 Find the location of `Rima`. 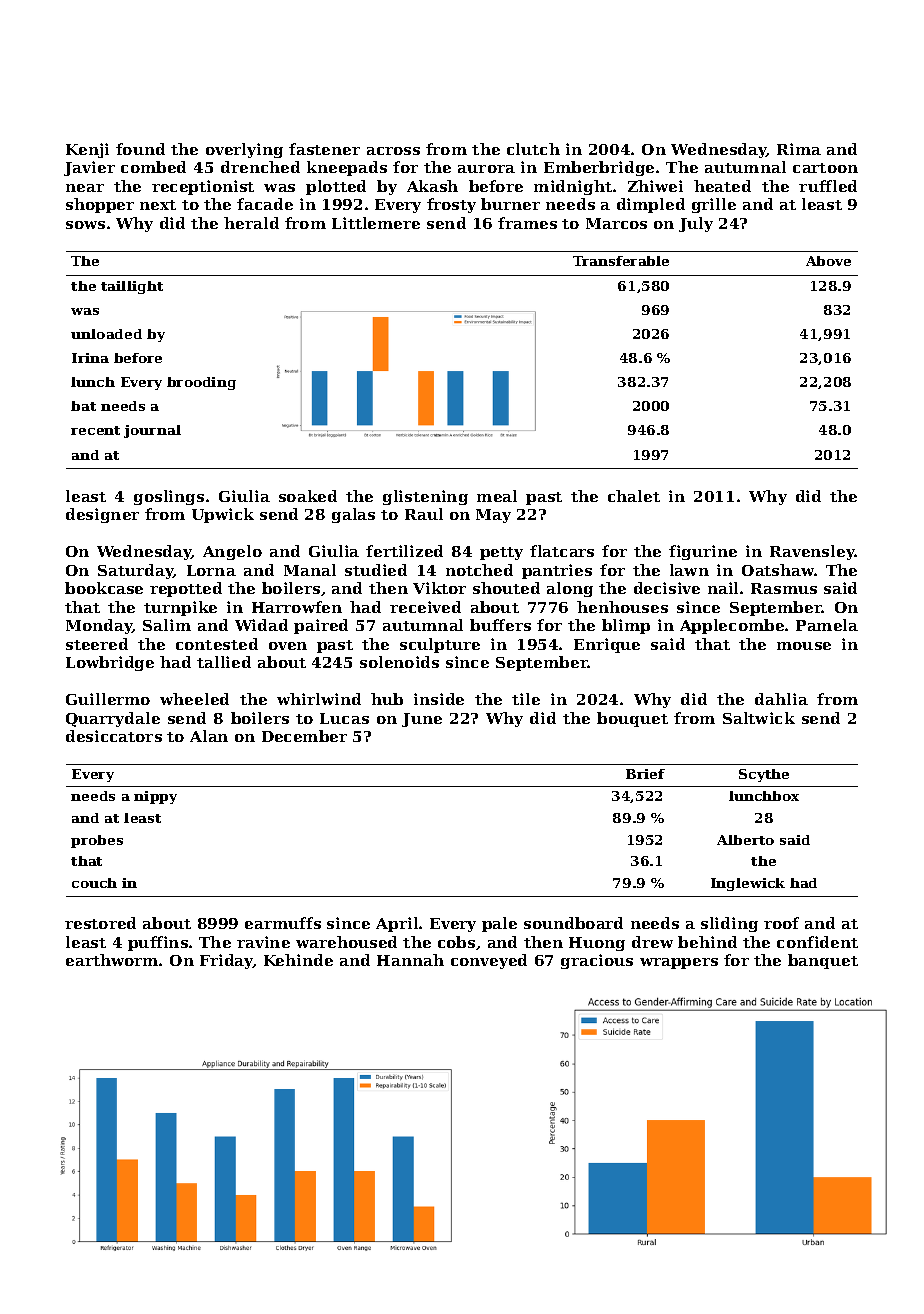

Rima is located at coordinates (799, 149).
